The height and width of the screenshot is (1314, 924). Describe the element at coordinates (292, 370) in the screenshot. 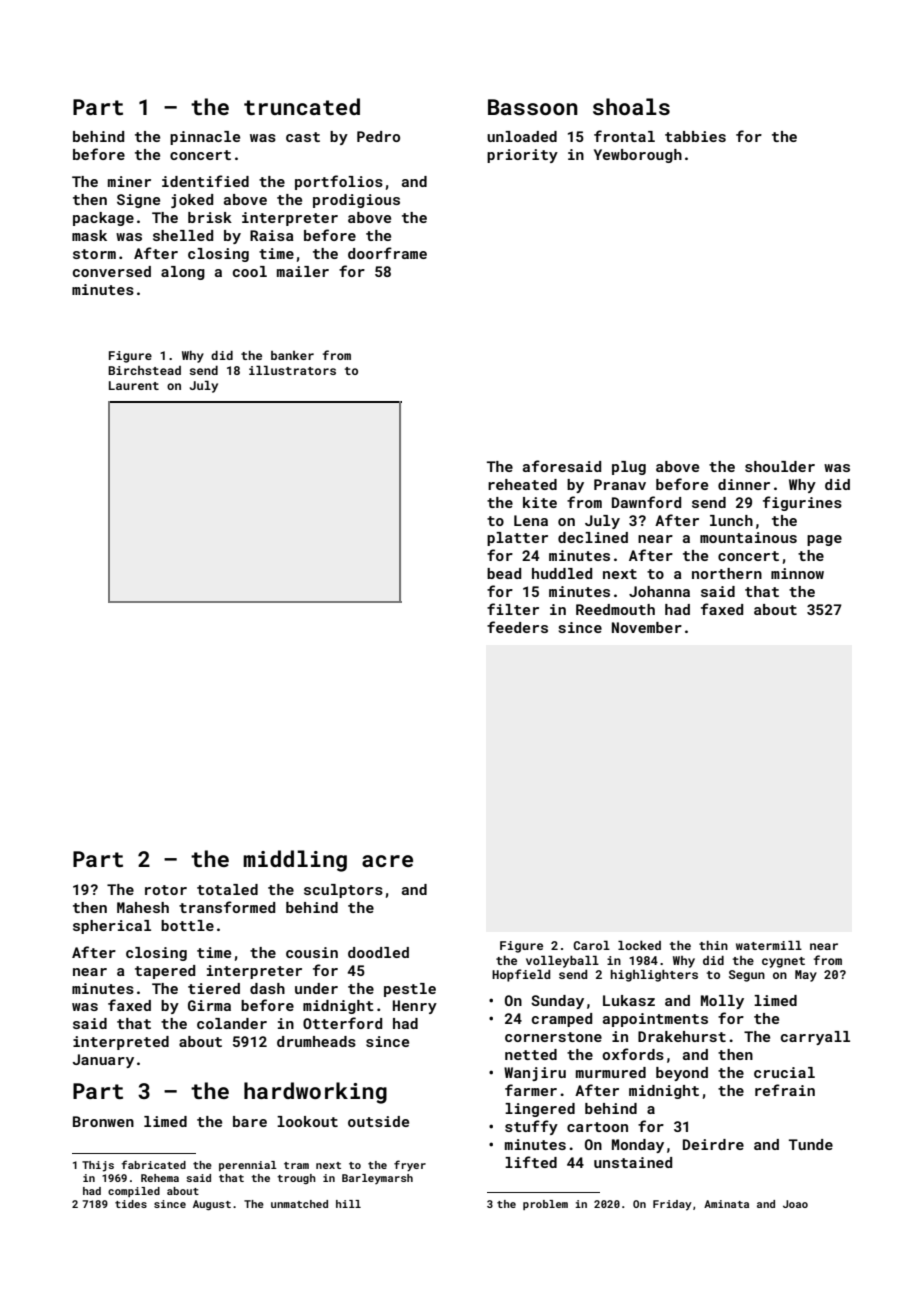

I see `illustrators` at that location.
